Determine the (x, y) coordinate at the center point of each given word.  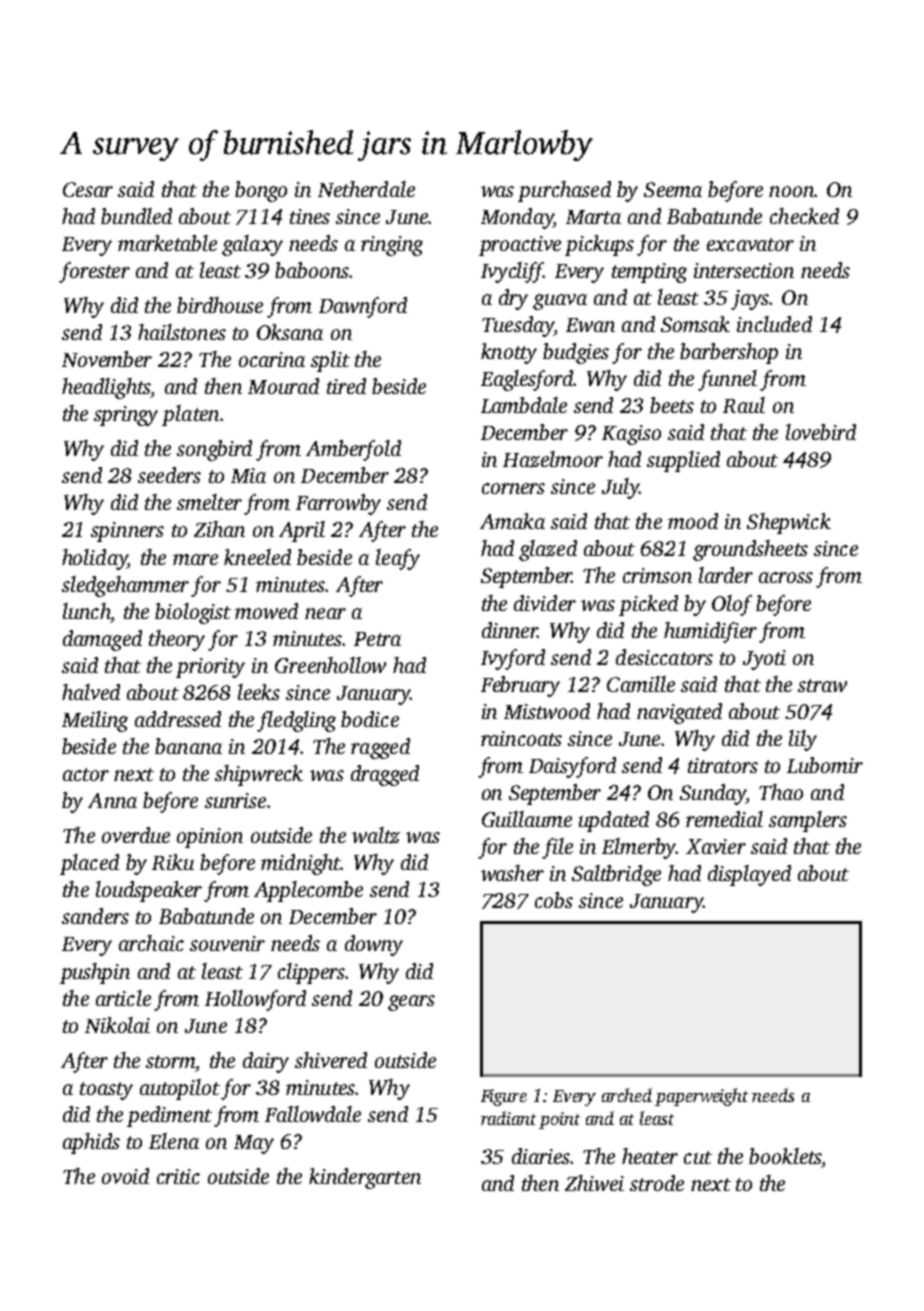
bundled (136, 216)
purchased (564, 191)
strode (657, 1183)
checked (804, 216)
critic (178, 1176)
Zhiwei (594, 1183)
